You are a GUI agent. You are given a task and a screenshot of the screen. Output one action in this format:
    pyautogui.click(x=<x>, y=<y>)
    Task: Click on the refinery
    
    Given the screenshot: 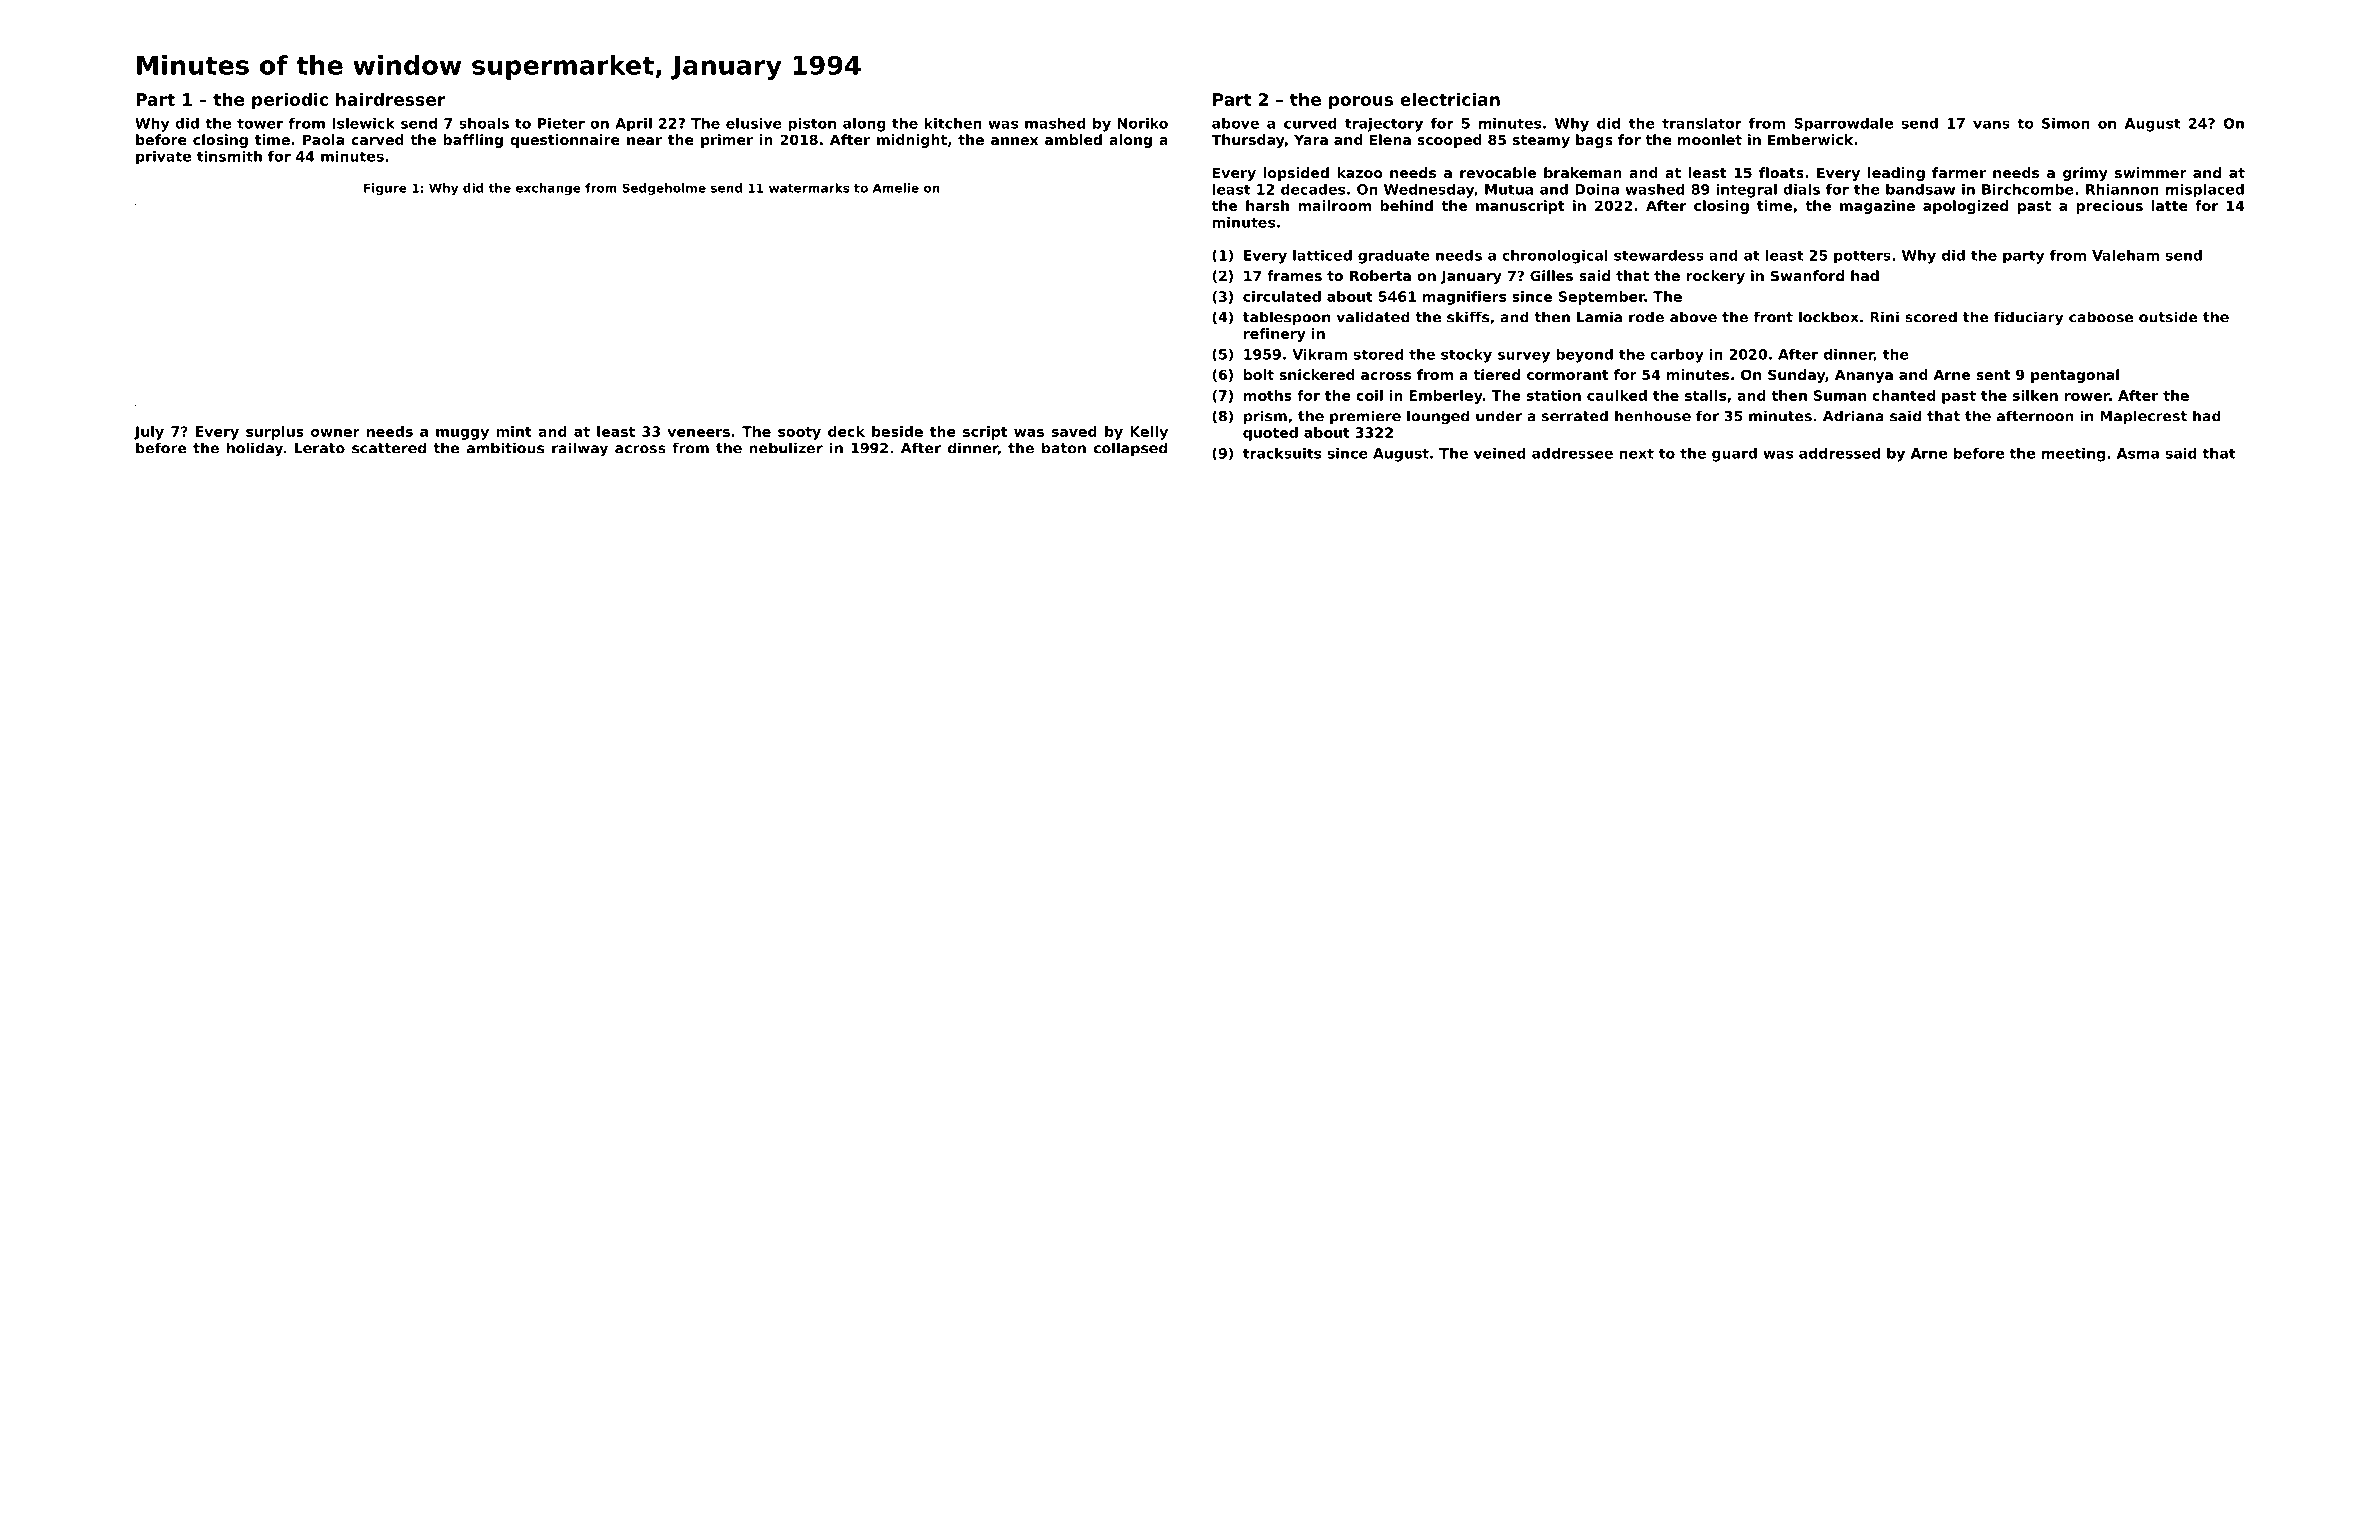 What is the action you would take?
    pyautogui.click(x=1275, y=335)
